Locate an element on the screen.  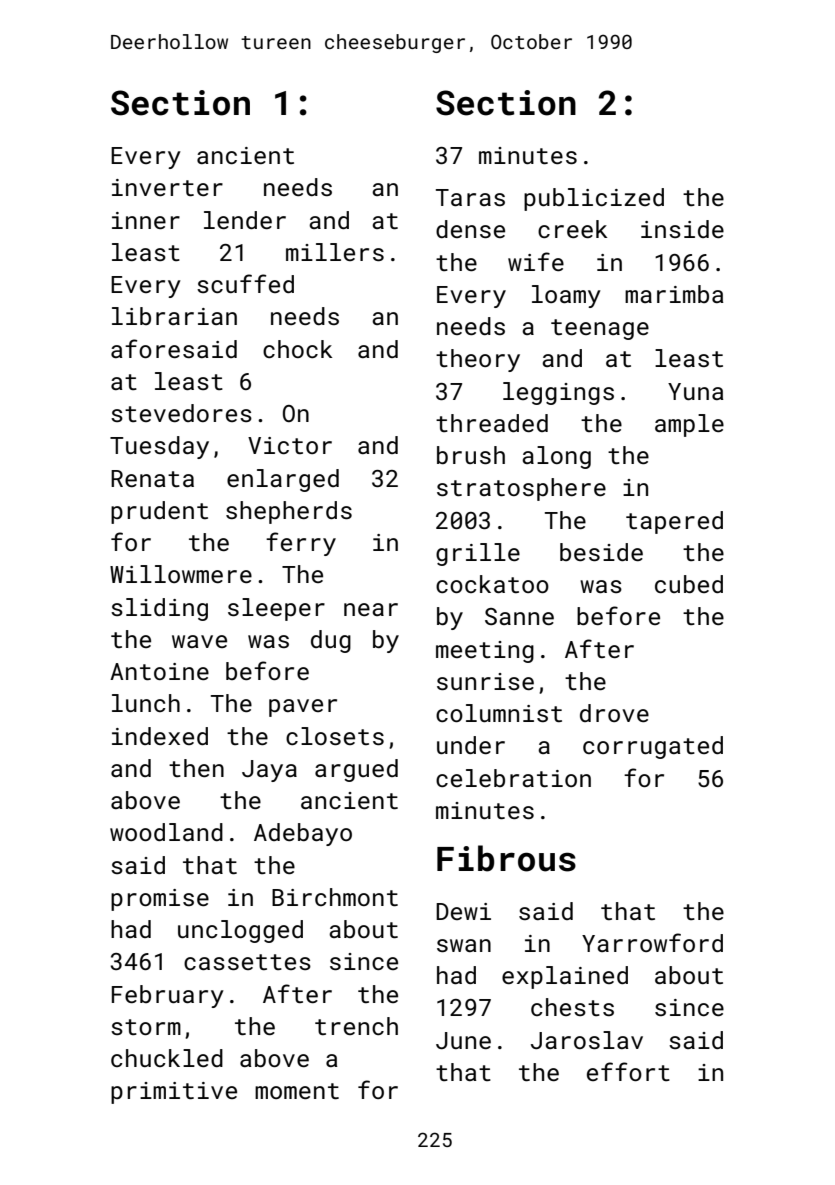
theory is located at coordinates (478, 360).
